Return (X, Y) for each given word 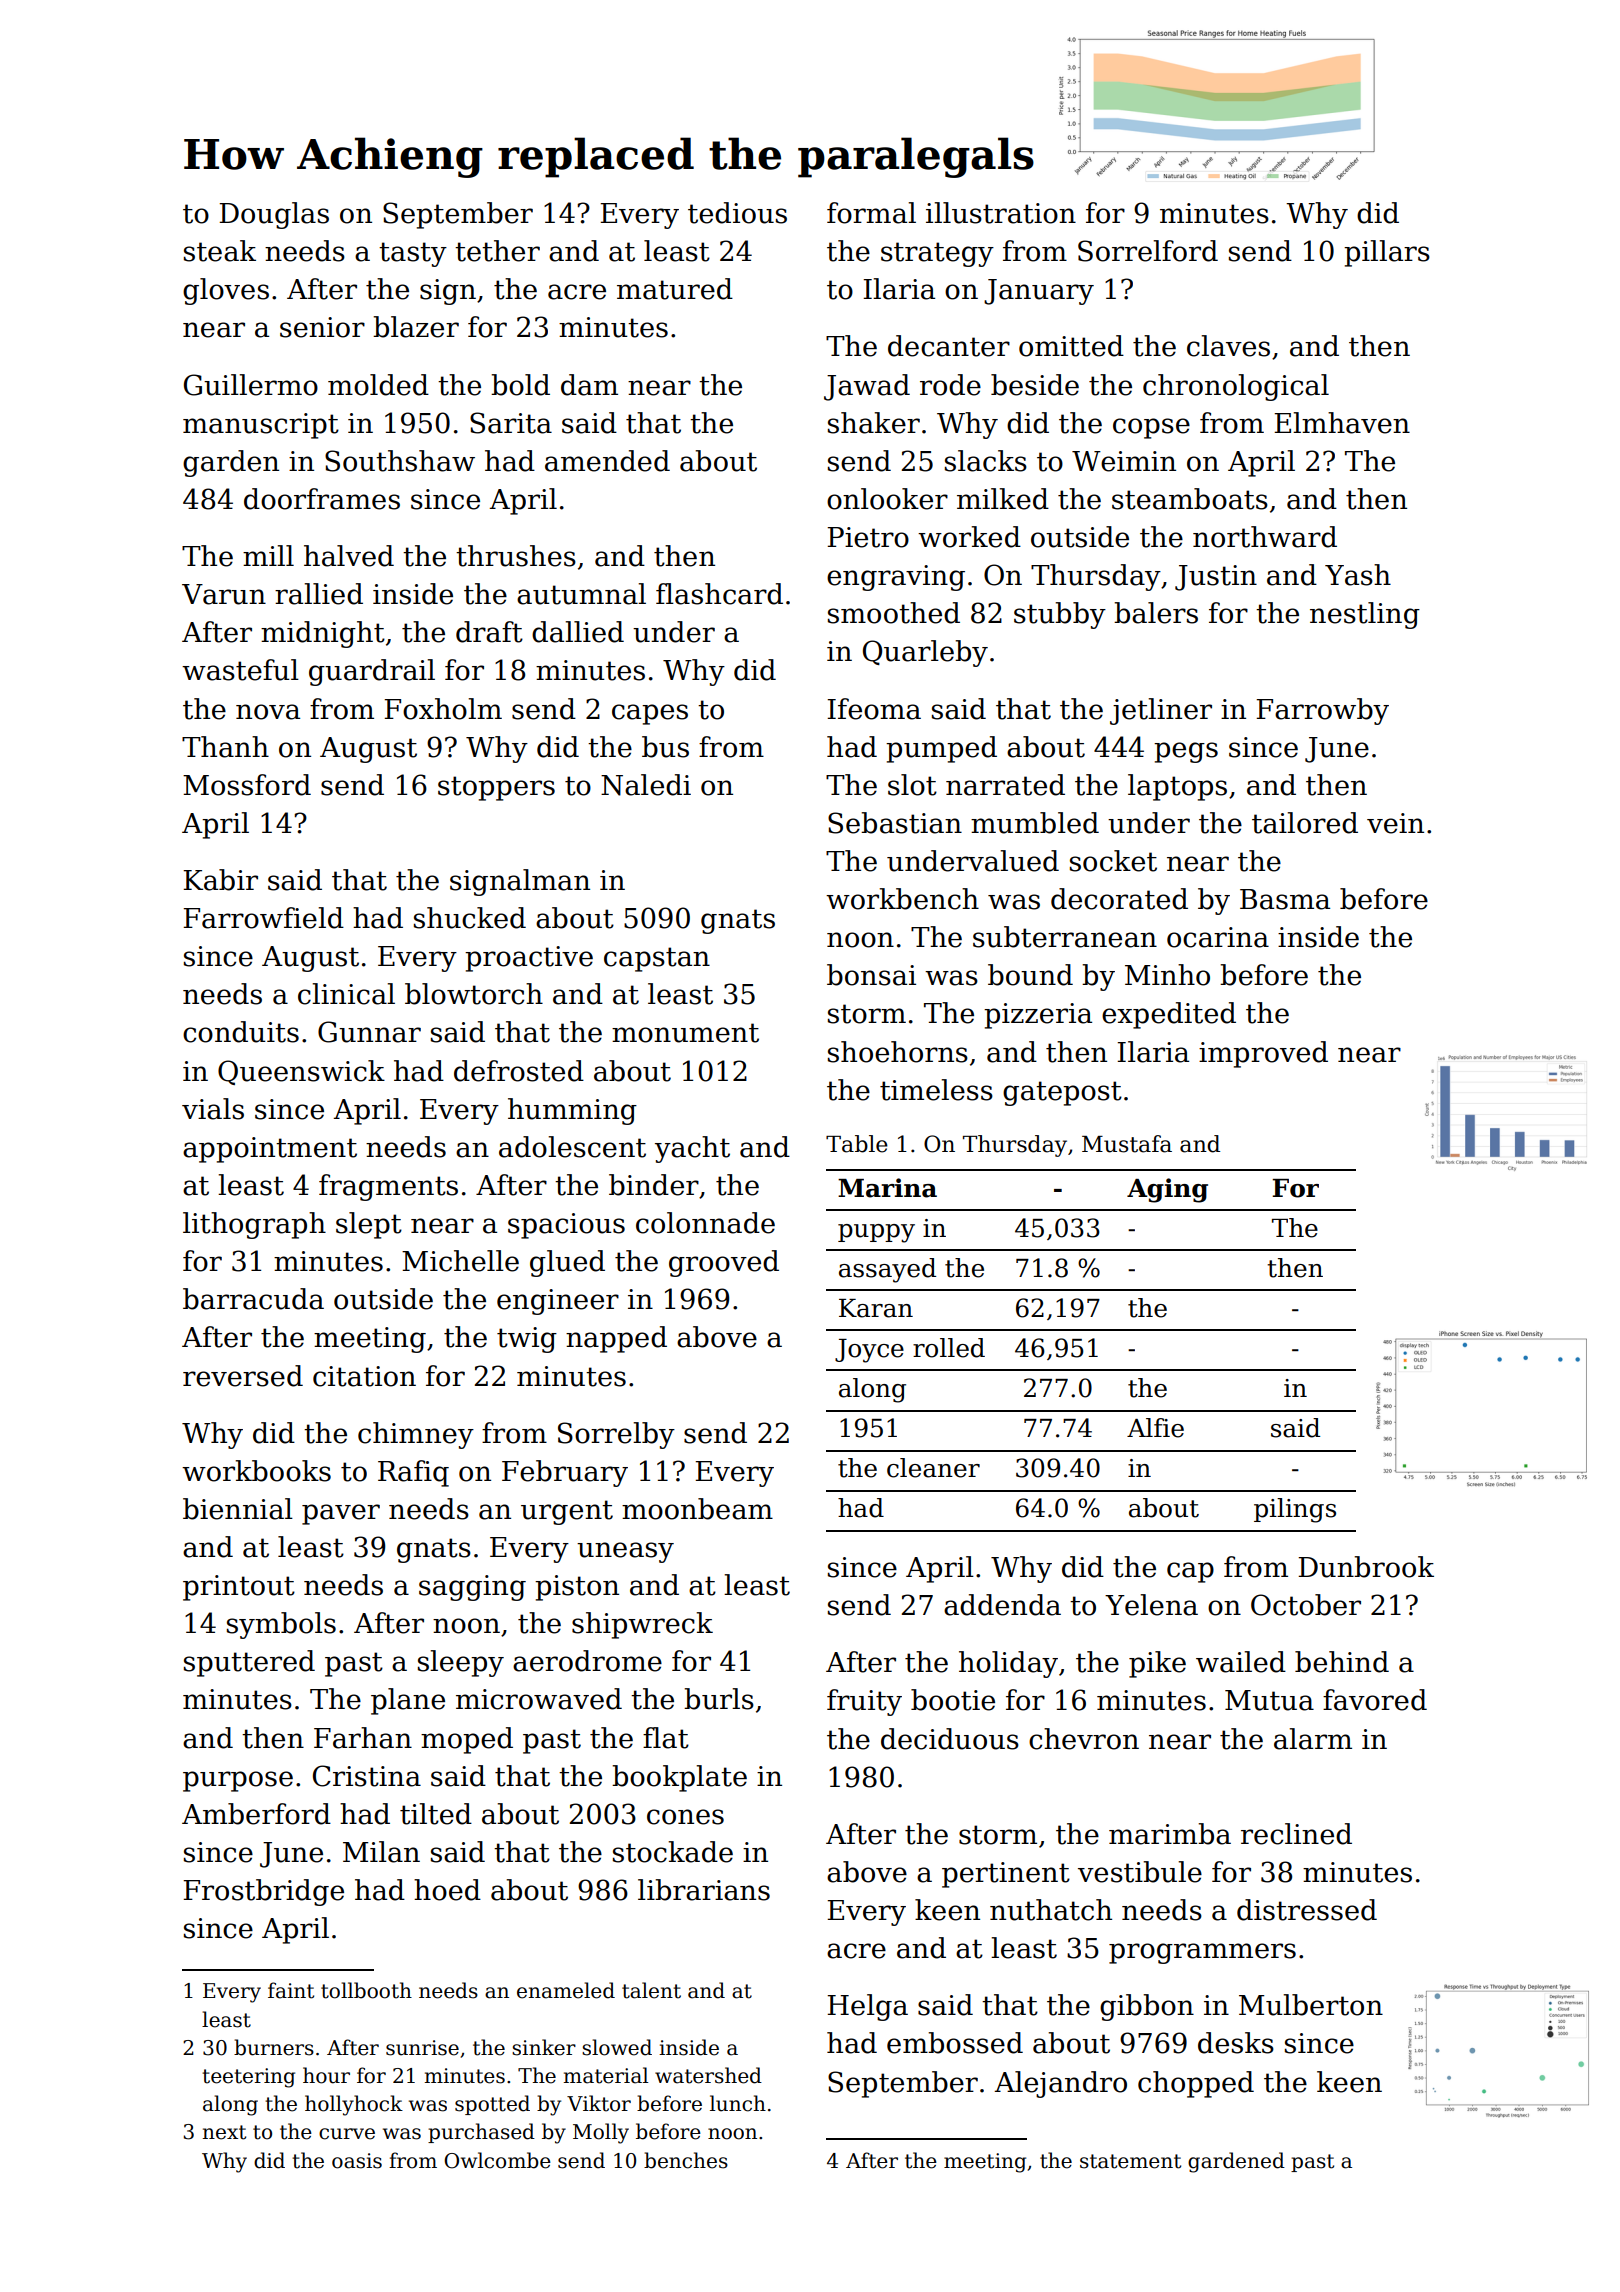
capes (650, 714)
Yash (1358, 575)
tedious (737, 213)
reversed (243, 1376)
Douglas (274, 215)
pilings (1295, 1510)
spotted (492, 2105)
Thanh (225, 747)
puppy (876, 1233)
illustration (1001, 213)
